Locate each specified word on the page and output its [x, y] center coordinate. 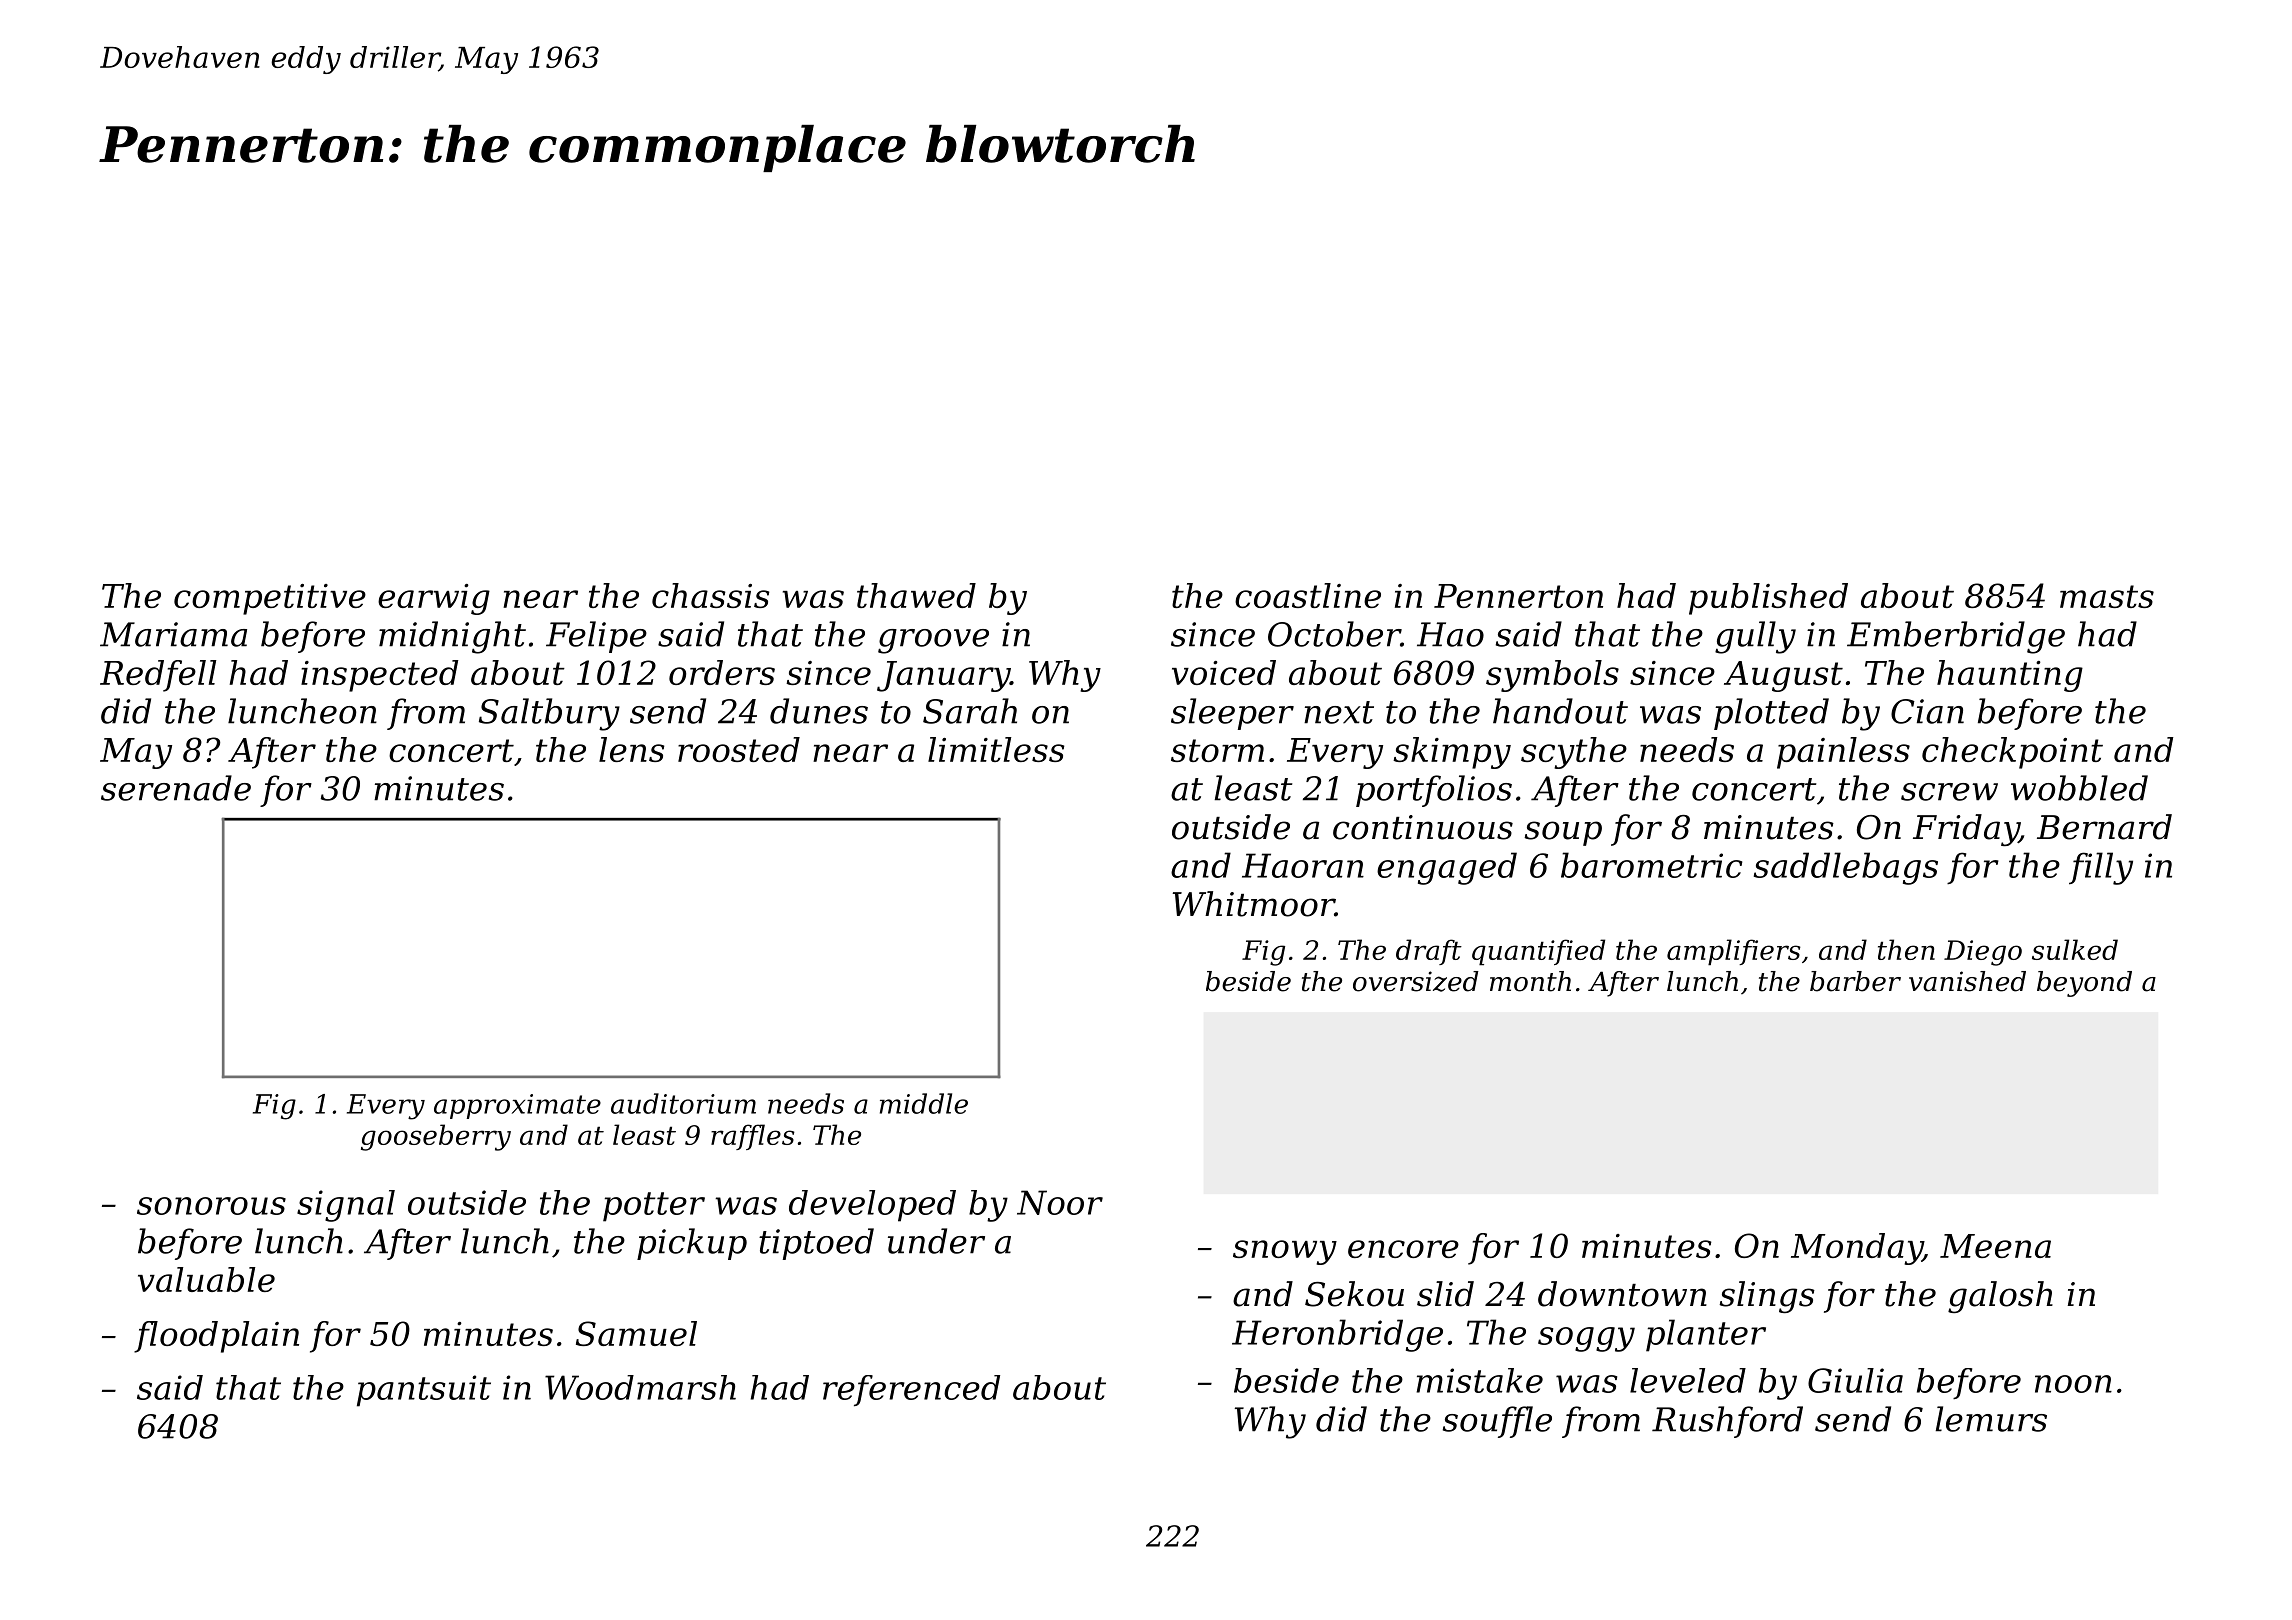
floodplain [216, 1337]
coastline [1308, 595]
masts [2107, 596]
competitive [270, 599]
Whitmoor [1254, 904]
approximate [517, 1106]
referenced [911, 1390]
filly [2101, 868]
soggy [1586, 1339]
